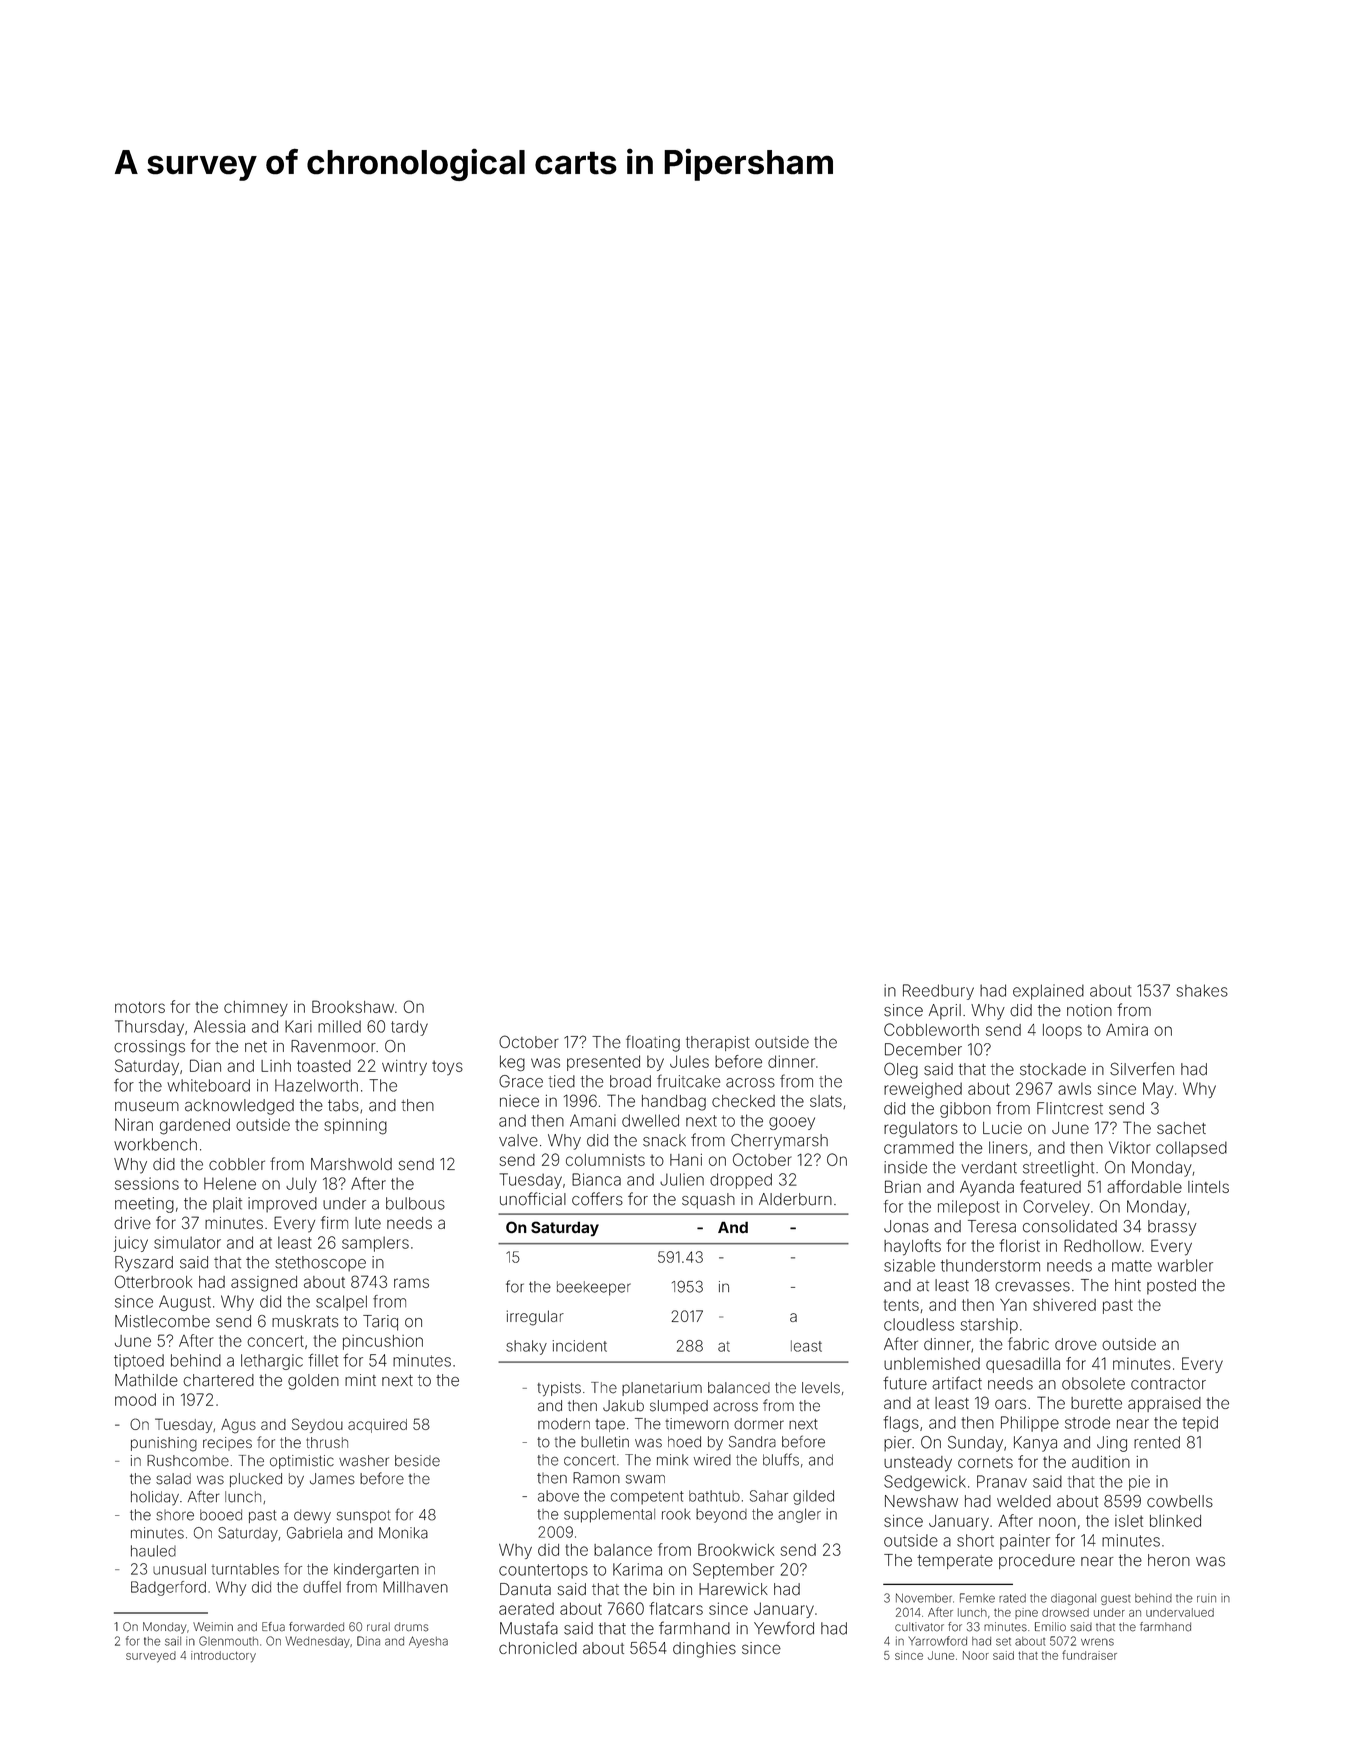  Describe the element at coordinates (149, 1048) in the image. I see `crossings` at that location.
